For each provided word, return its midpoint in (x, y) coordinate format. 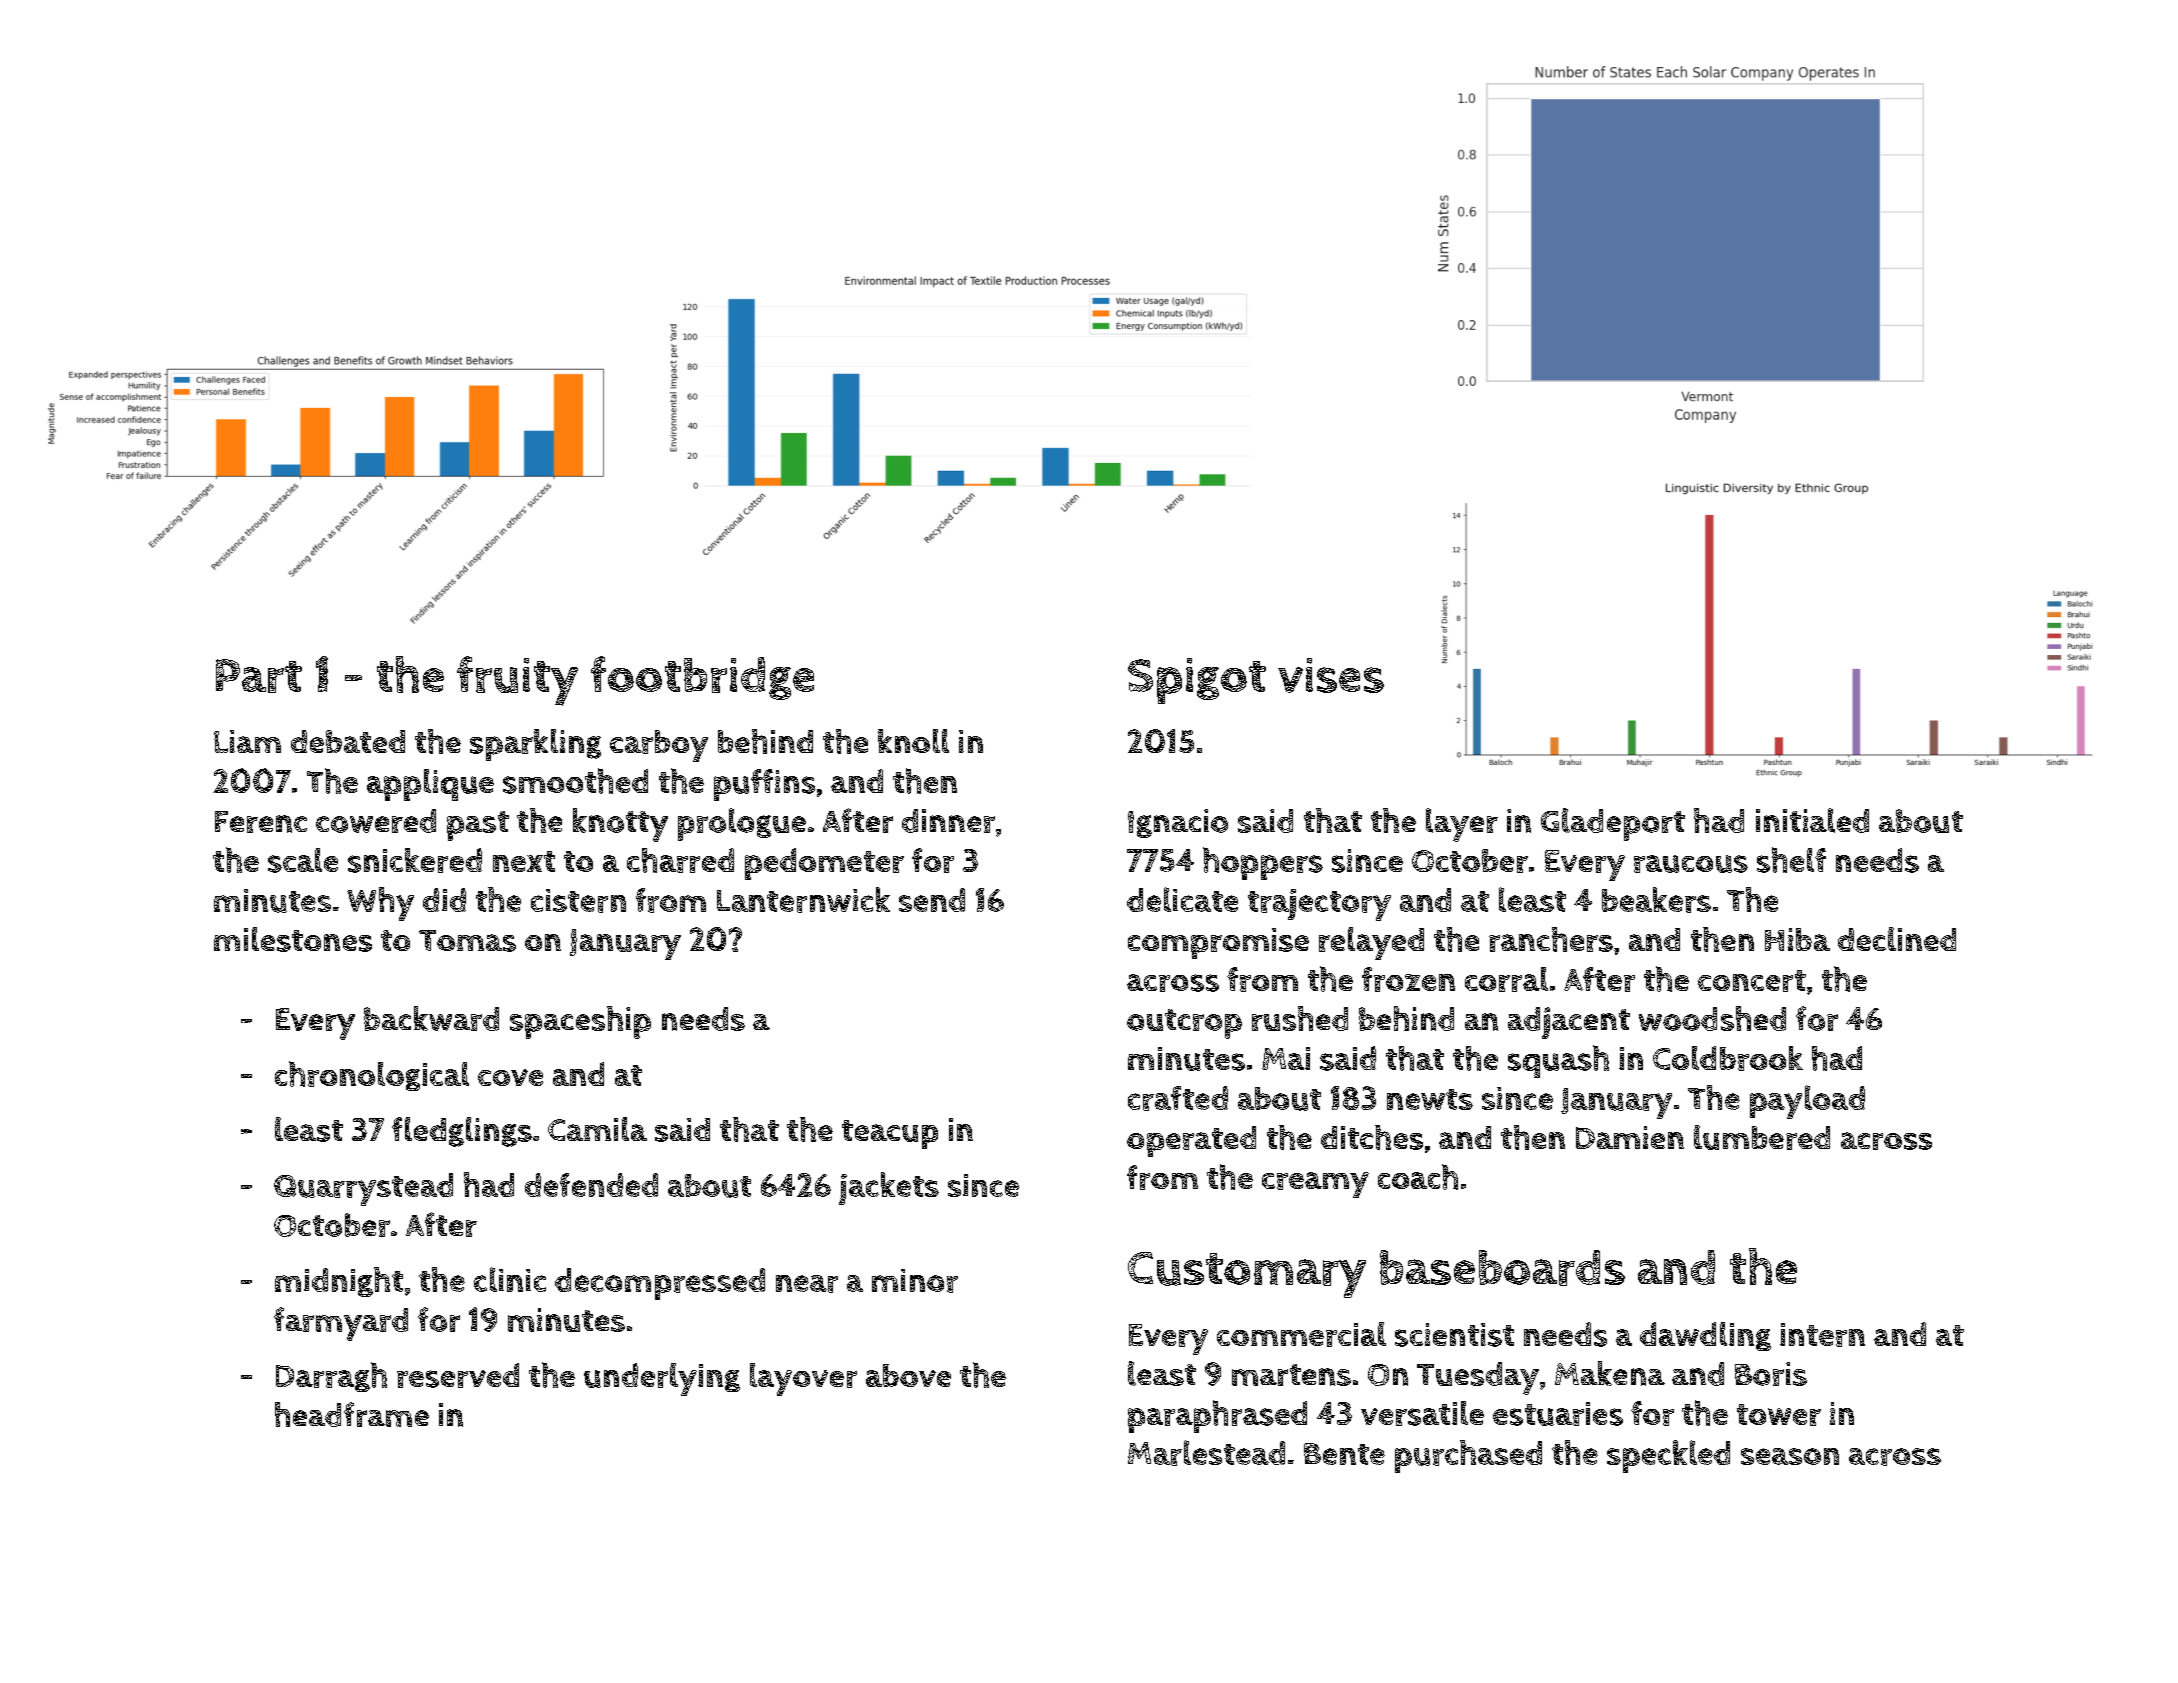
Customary (1247, 1275)
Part (259, 676)
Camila (597, 1129)
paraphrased (1217, 1416)
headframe (352, 1414)
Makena (1610, 1373)
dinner (948, 821)
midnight (339, 1282)
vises (1331, 675)
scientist (1454, 1335)
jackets (889, 1188)
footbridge (702, 678)
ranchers (1551, 939)
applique (430, 785)
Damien (1630, 1137)
